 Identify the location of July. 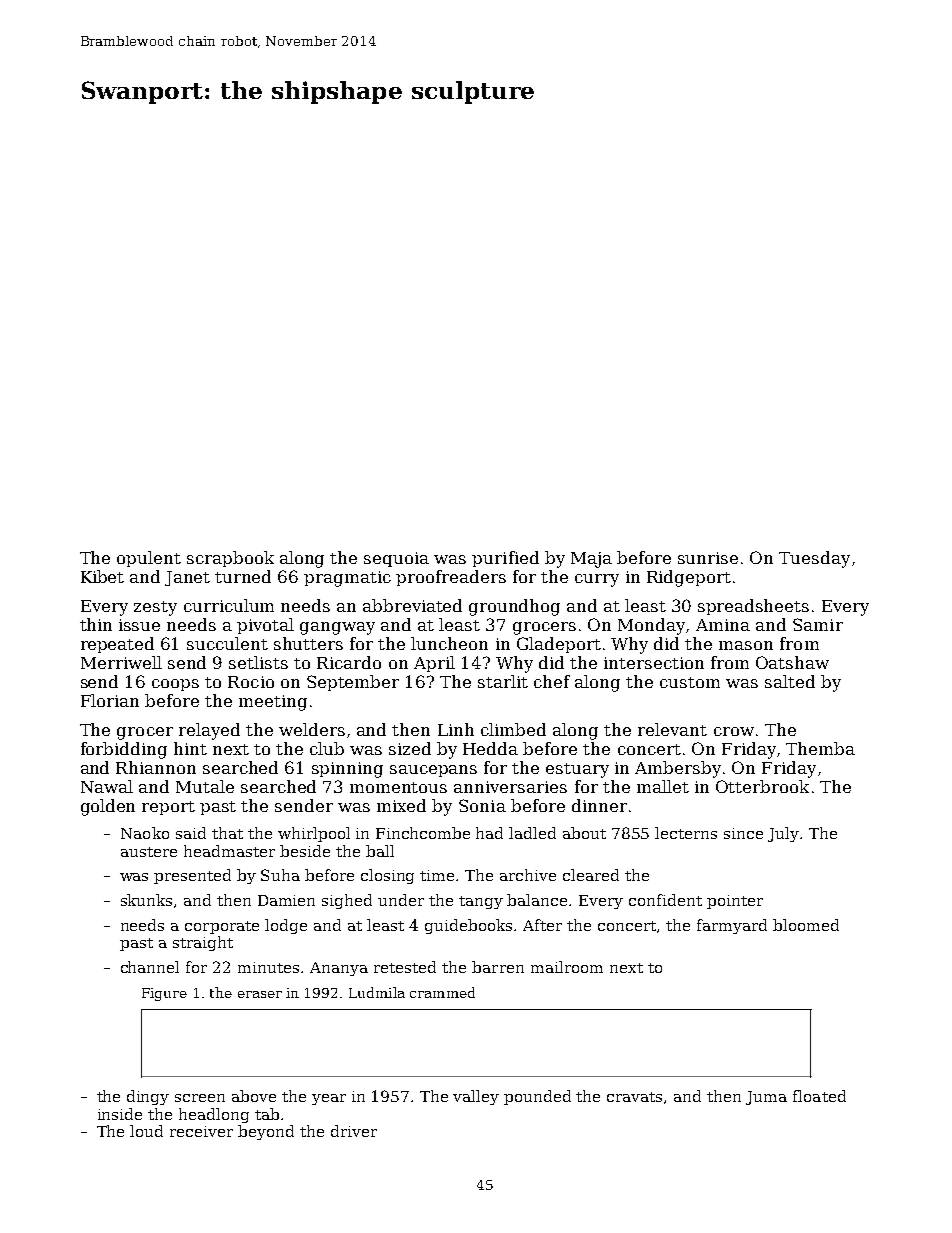
(783, 834).
